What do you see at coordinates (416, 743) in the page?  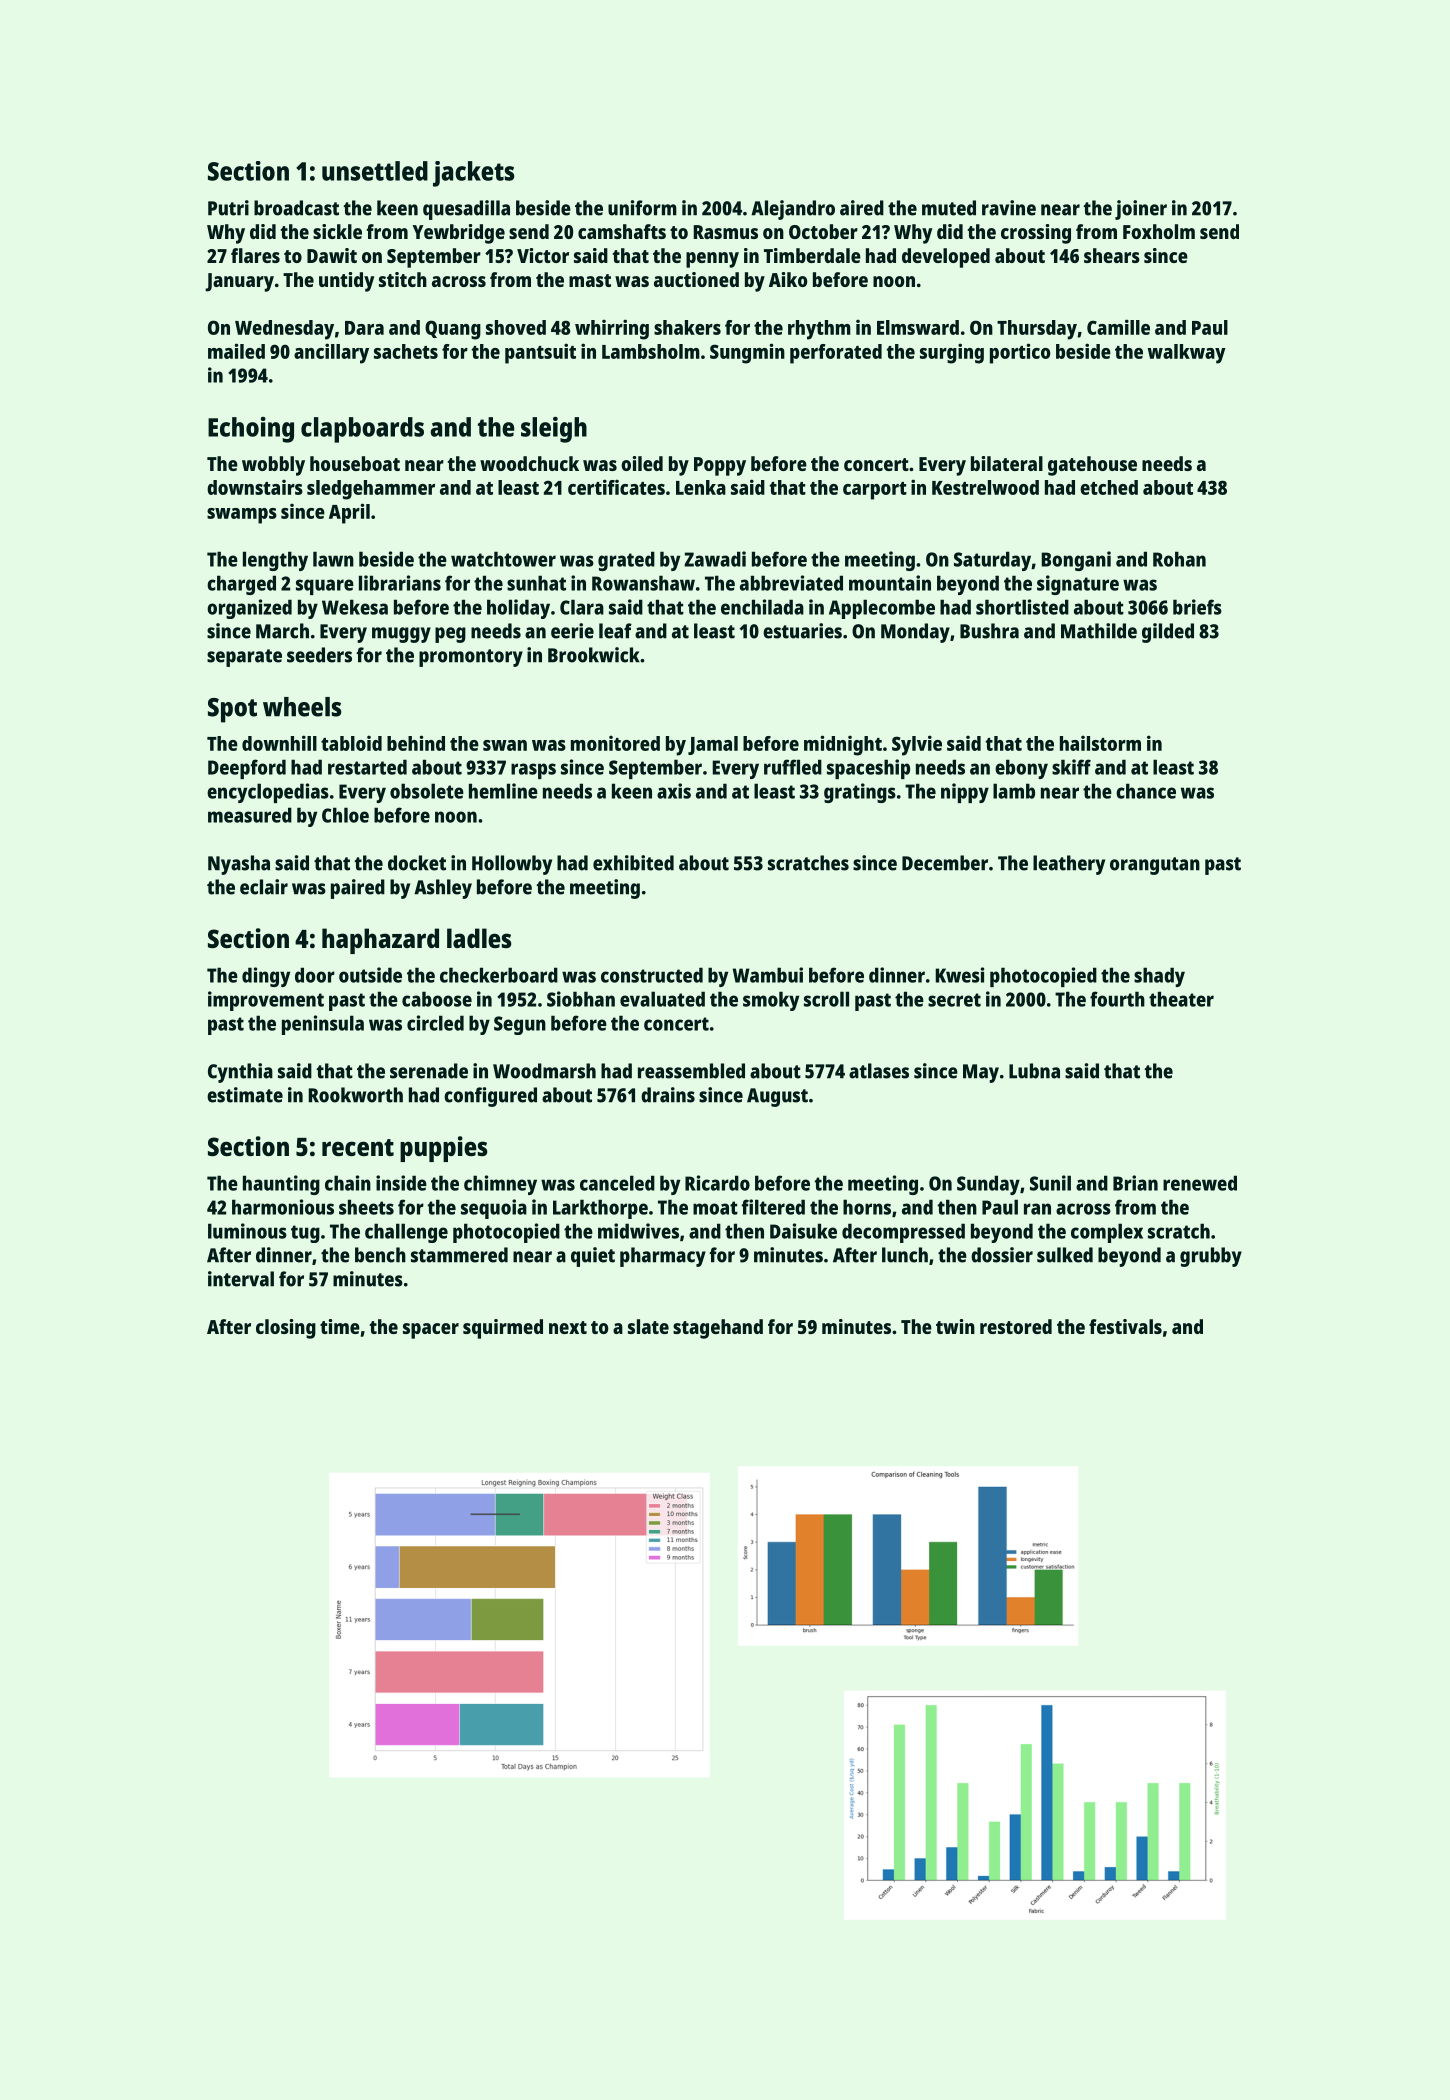 I see `behind` at bounding box center [416, 743].
